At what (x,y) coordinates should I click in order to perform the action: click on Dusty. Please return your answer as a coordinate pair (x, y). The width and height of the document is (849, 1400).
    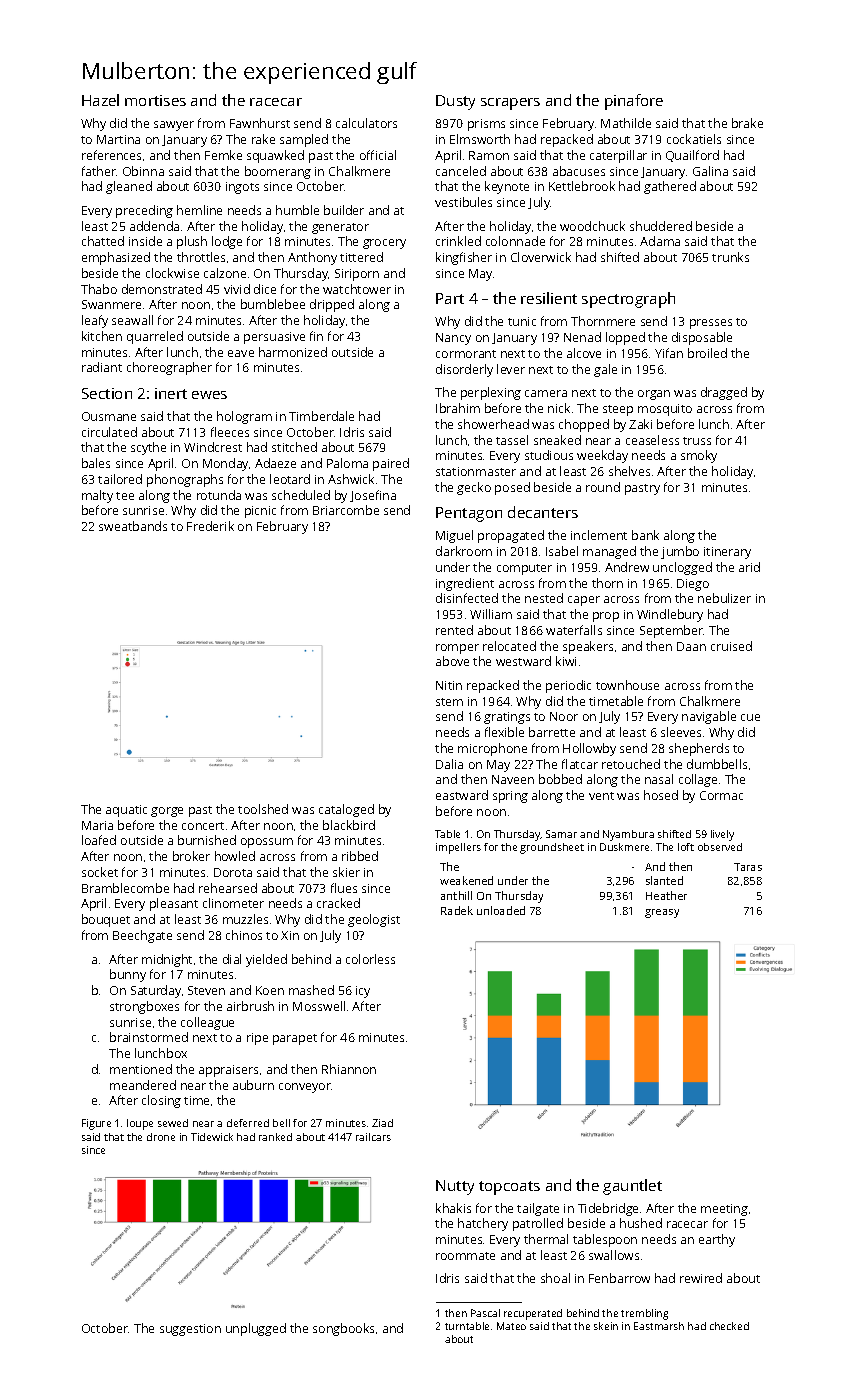
    Looking at the image, I should click on (455, 102).
